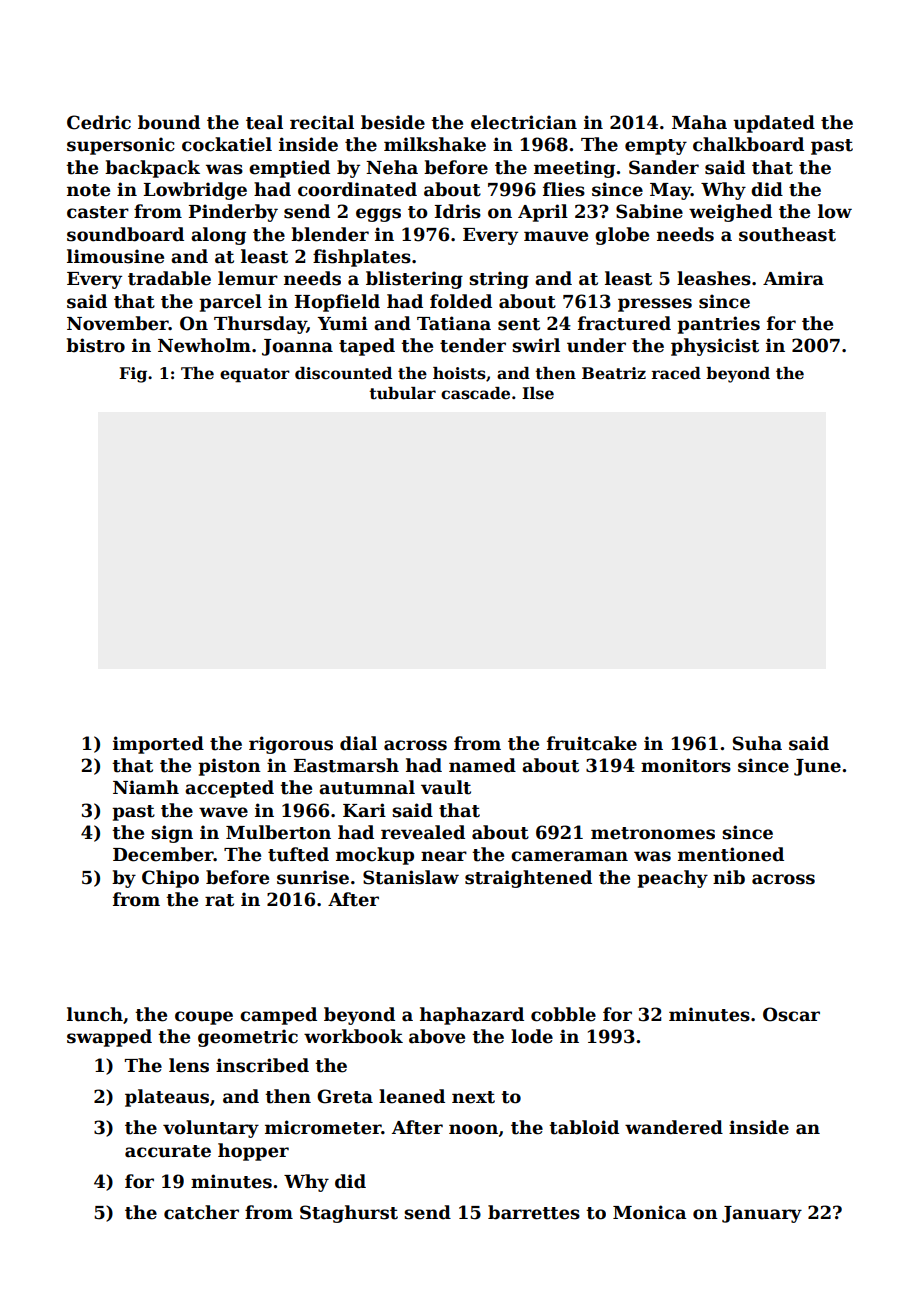  I want to click on next, so click(473, 1097).
